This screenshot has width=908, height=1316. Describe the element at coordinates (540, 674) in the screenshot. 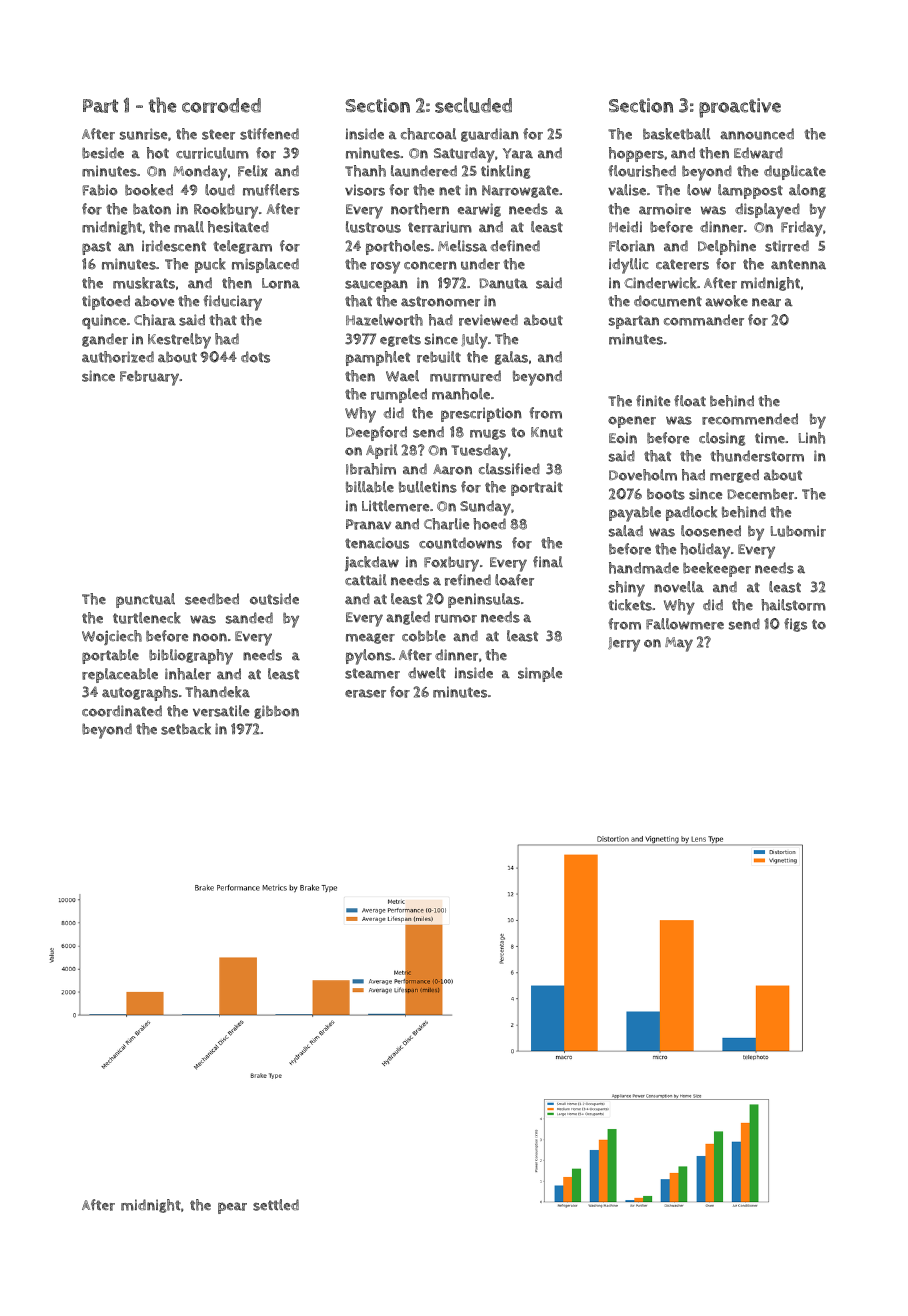

I see `simple` at that location.
